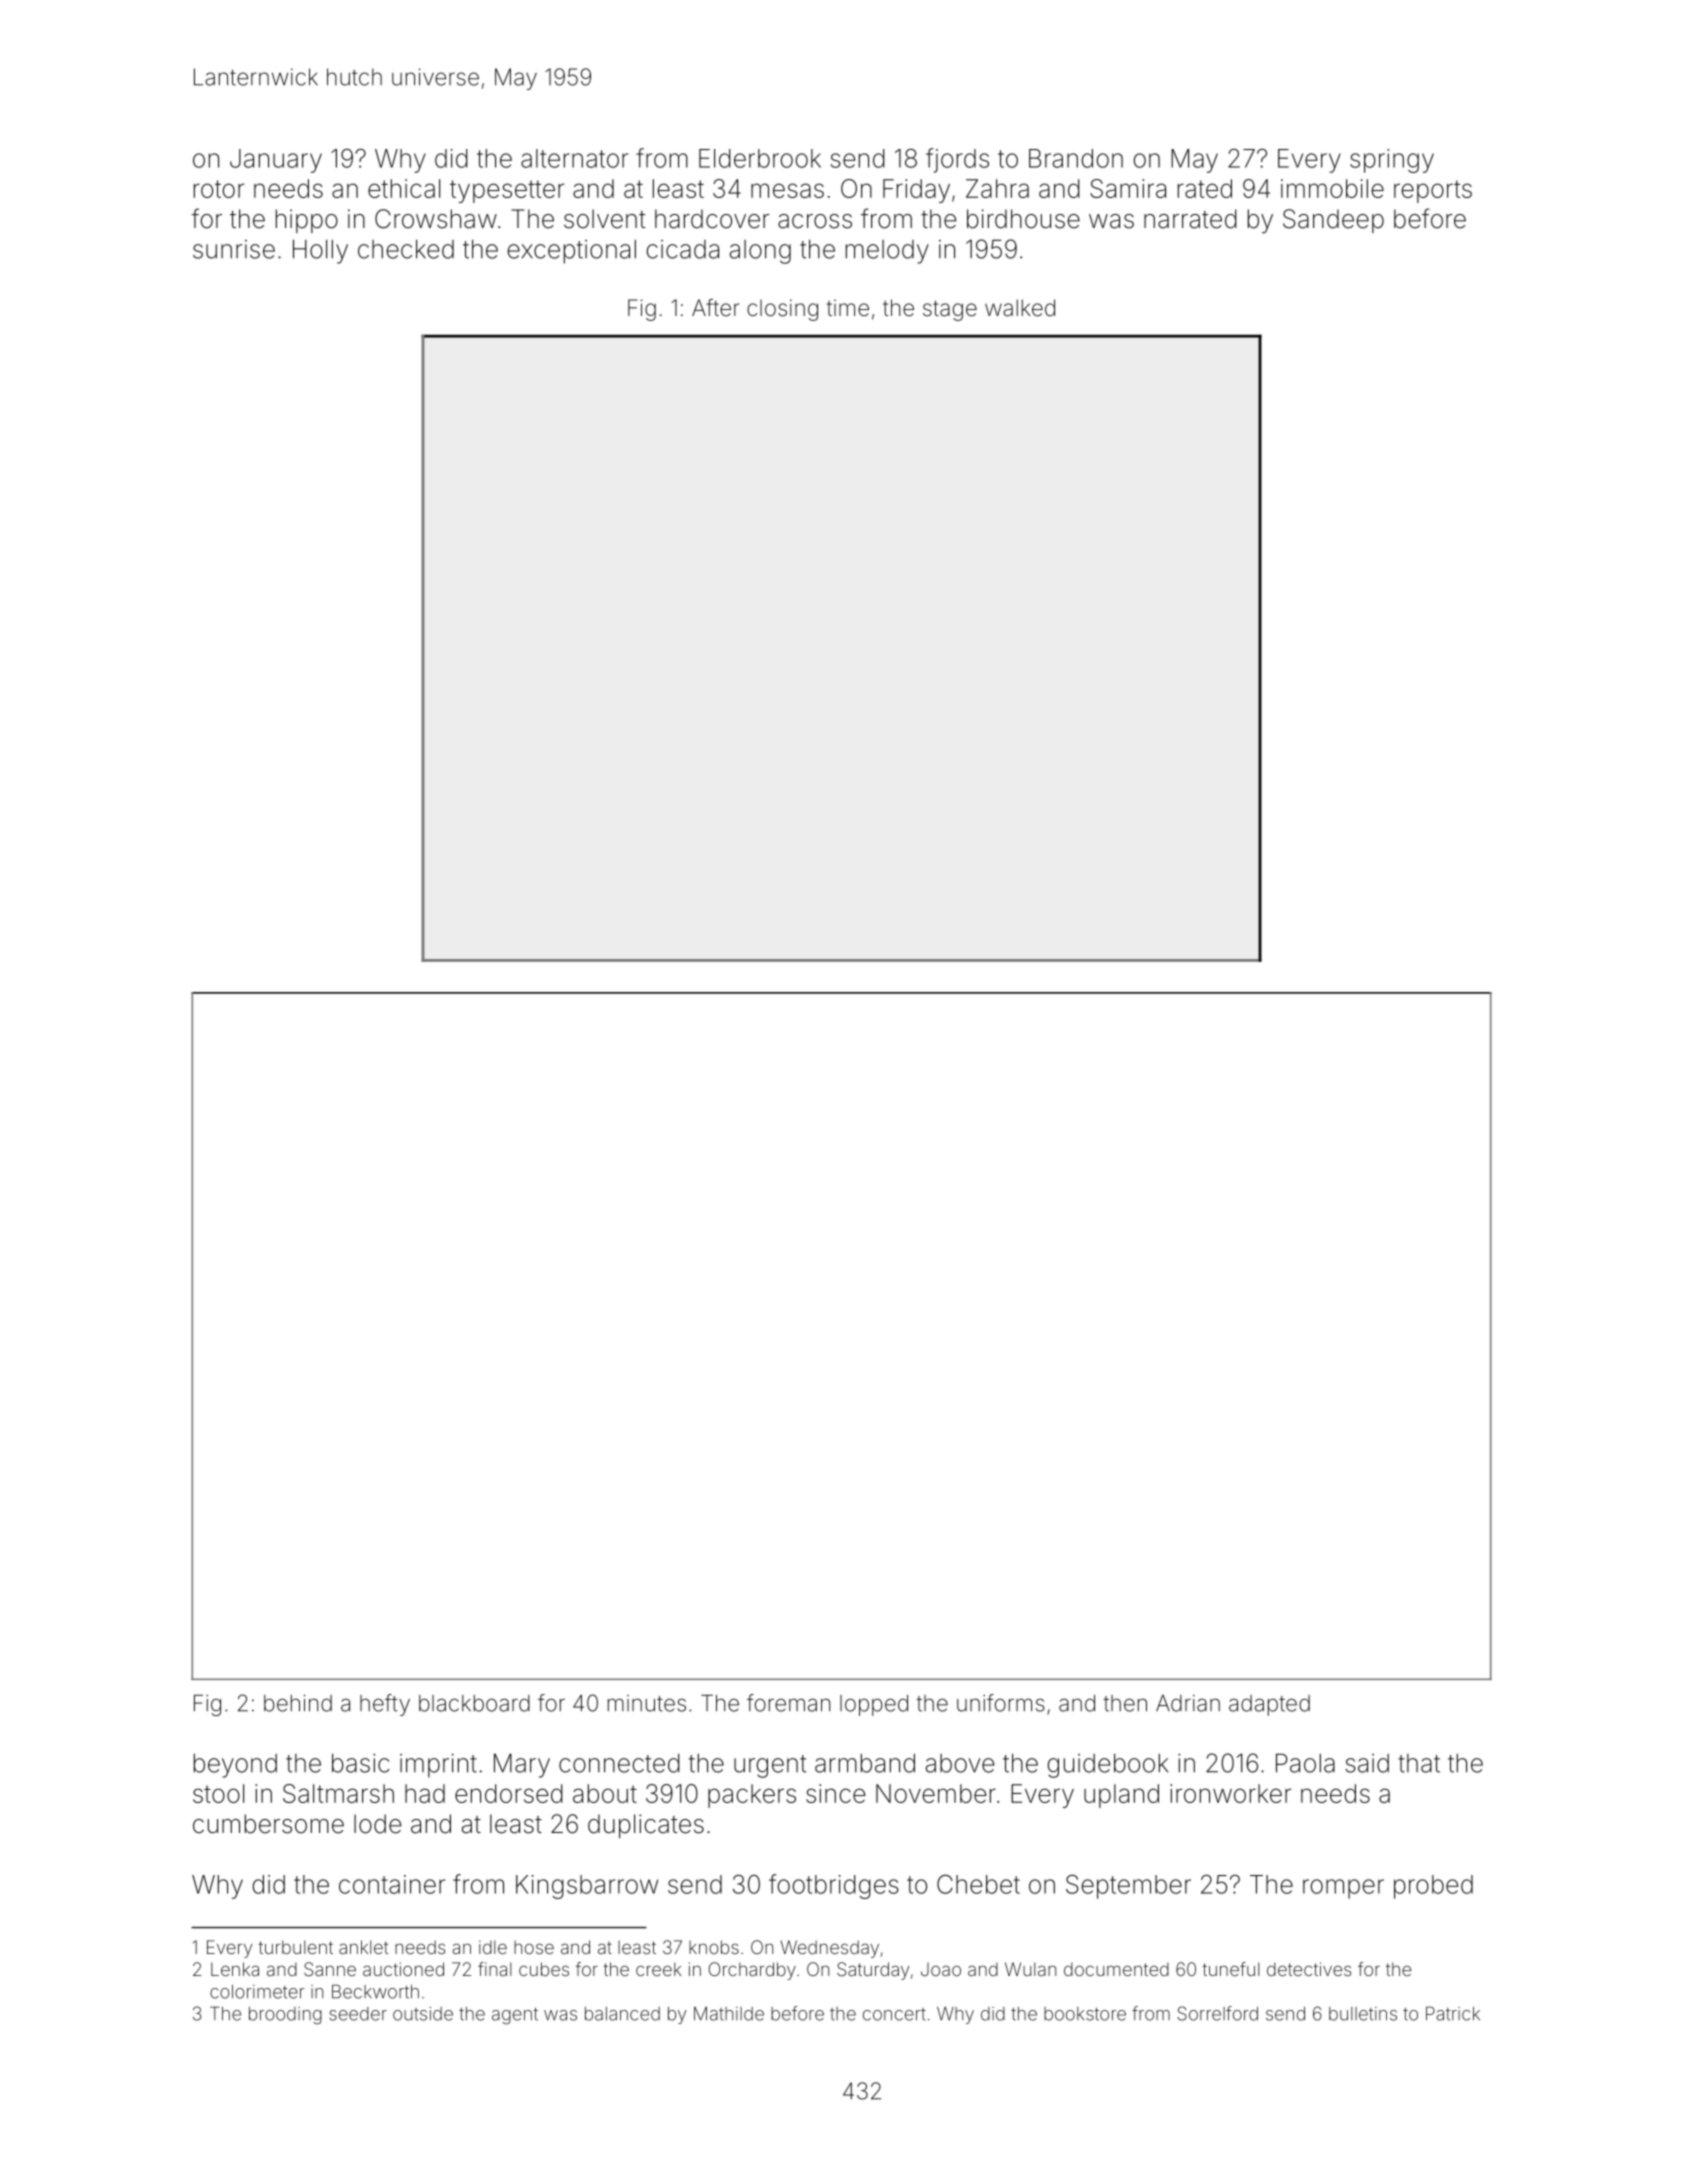  Describe the element at coordinates (1392, 161) in the screenshot. I see `springy` at that location.
